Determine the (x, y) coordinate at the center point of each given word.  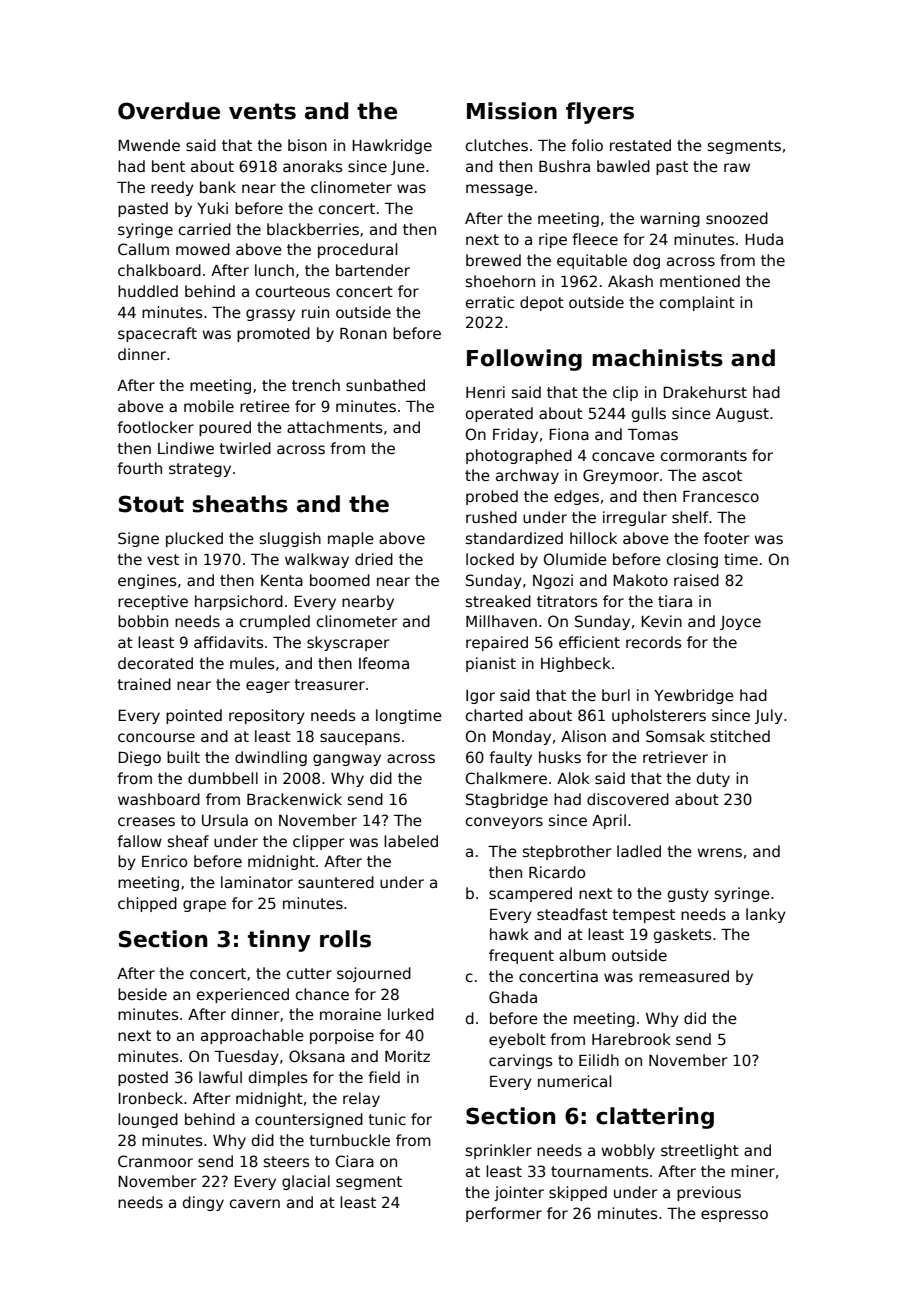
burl (616, 695)
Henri (485, 392)
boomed (340, 580)
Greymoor (621, 476)
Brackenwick (294, 799)
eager (268, 687)
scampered (530, 894)
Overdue (169, 111)
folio (587, 145)
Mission (512, 111)
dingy (203, 1203)
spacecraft (157, 334)
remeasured (684, 976)
